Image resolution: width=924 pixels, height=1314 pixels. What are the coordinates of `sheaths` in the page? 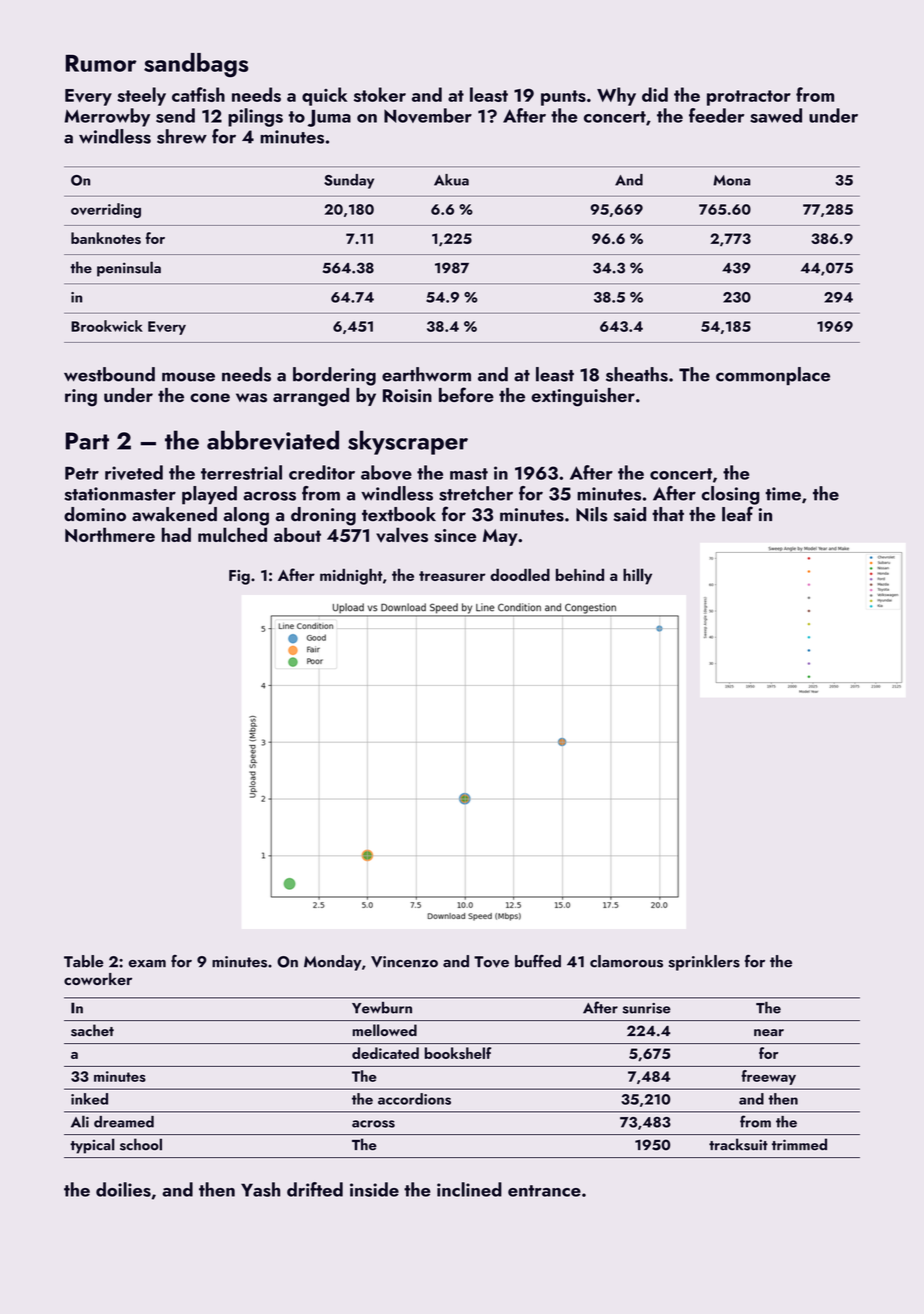 It's located at (637, 374).
